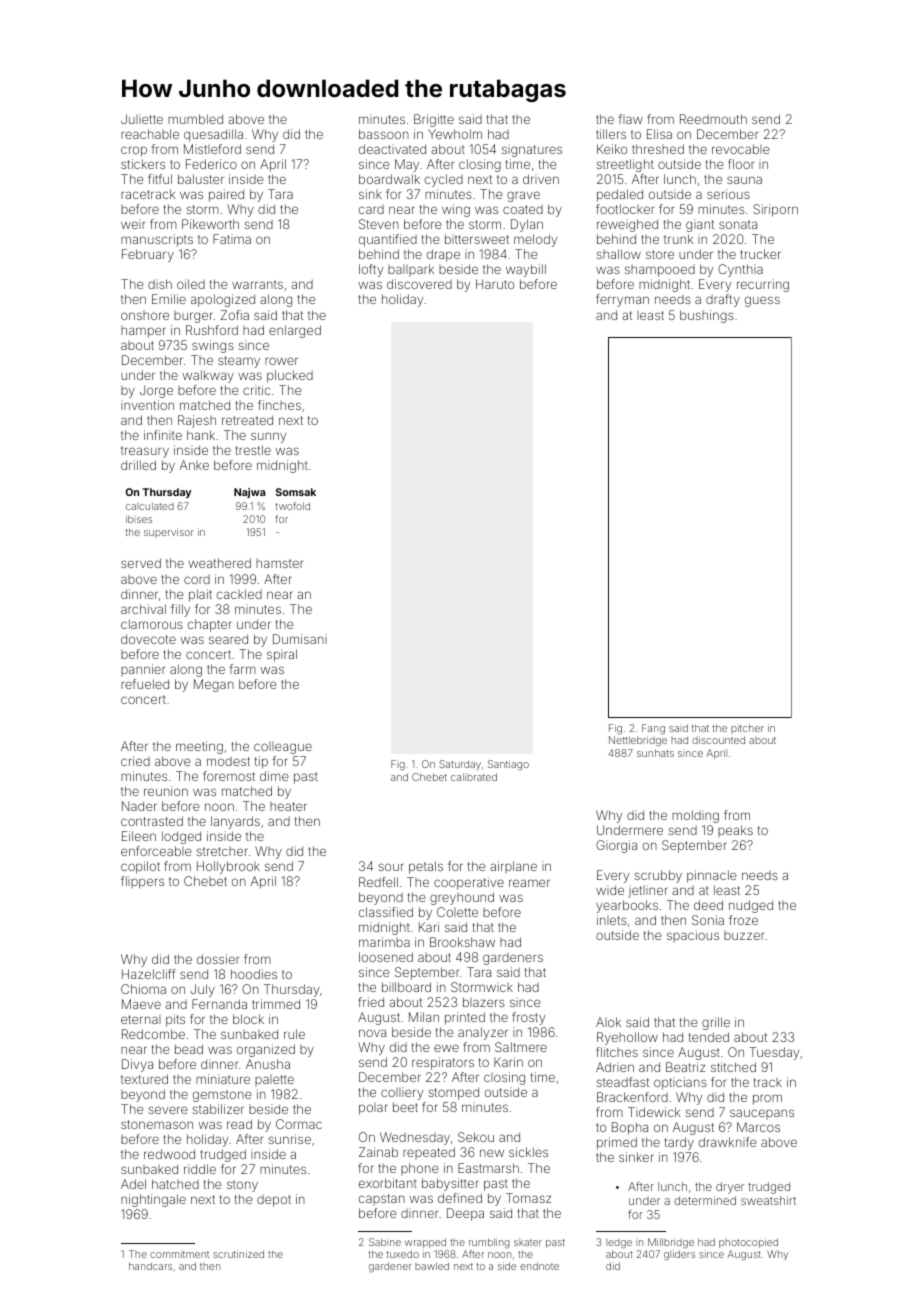 The image size is (924, 1308). Describe the element at coordinates (707, 316) in the screenshot. I see `bushings` at that location.
